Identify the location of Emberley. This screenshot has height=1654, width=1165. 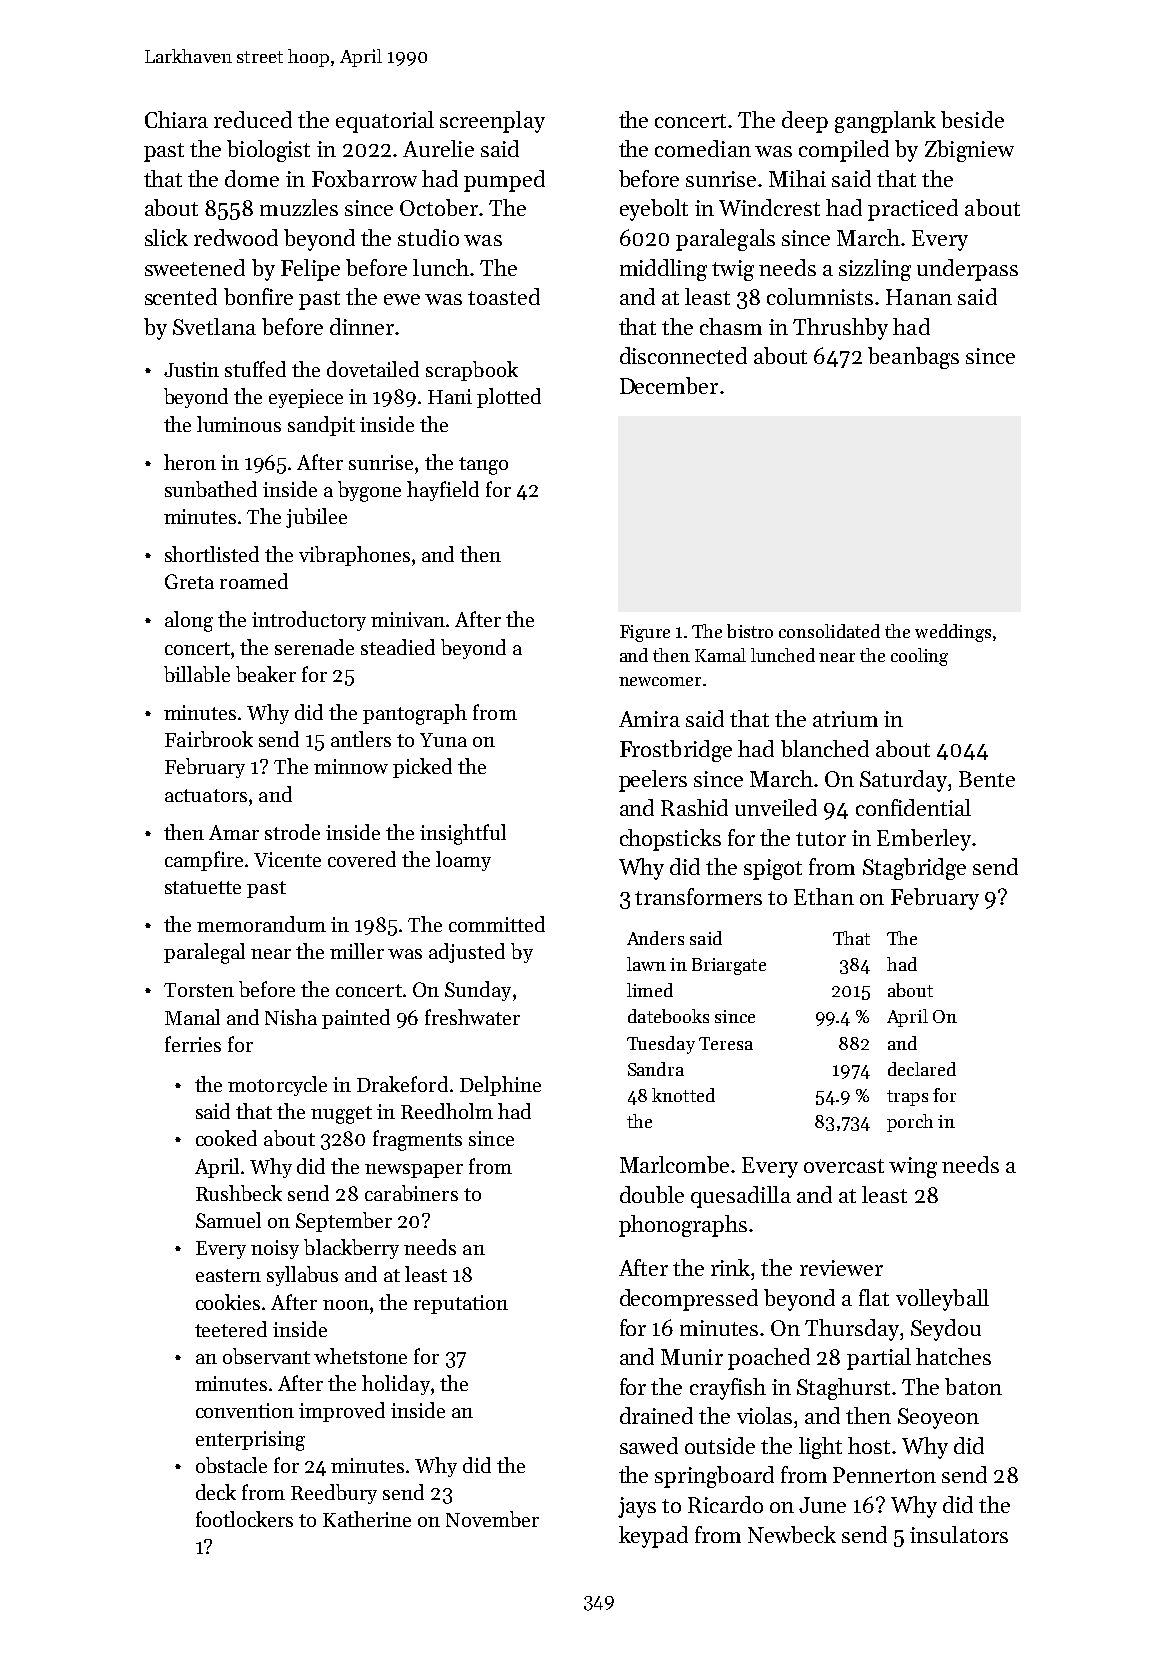
(924, 840).
